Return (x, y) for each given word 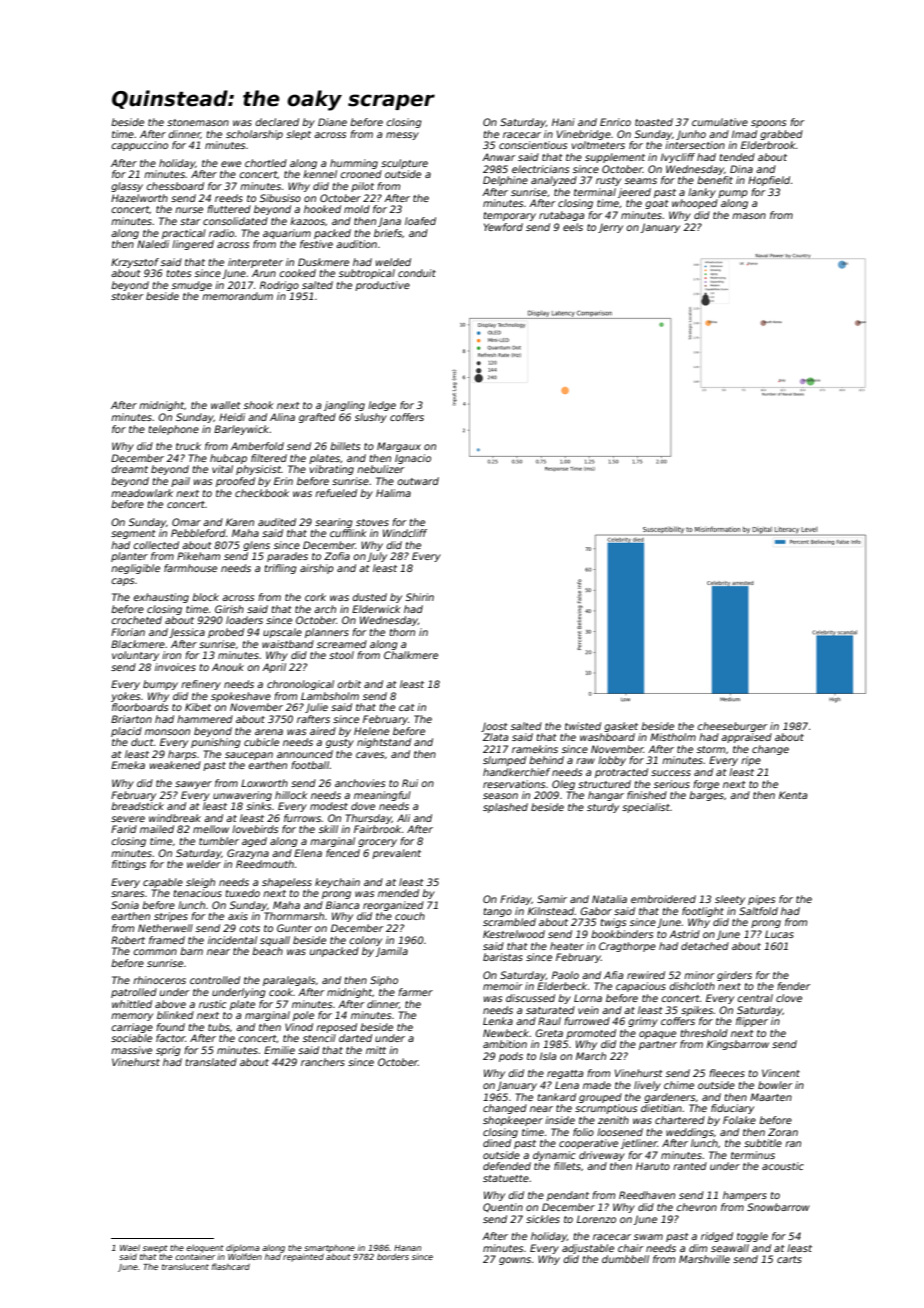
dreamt (130, 469)
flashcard (231, 1266)
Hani (563, 122)
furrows (303, 818)
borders (393, 1256)
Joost (494, 727)
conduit (417, 273)
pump (733, 194)
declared (277, 122)
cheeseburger (732, 727)
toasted (654, 122)
